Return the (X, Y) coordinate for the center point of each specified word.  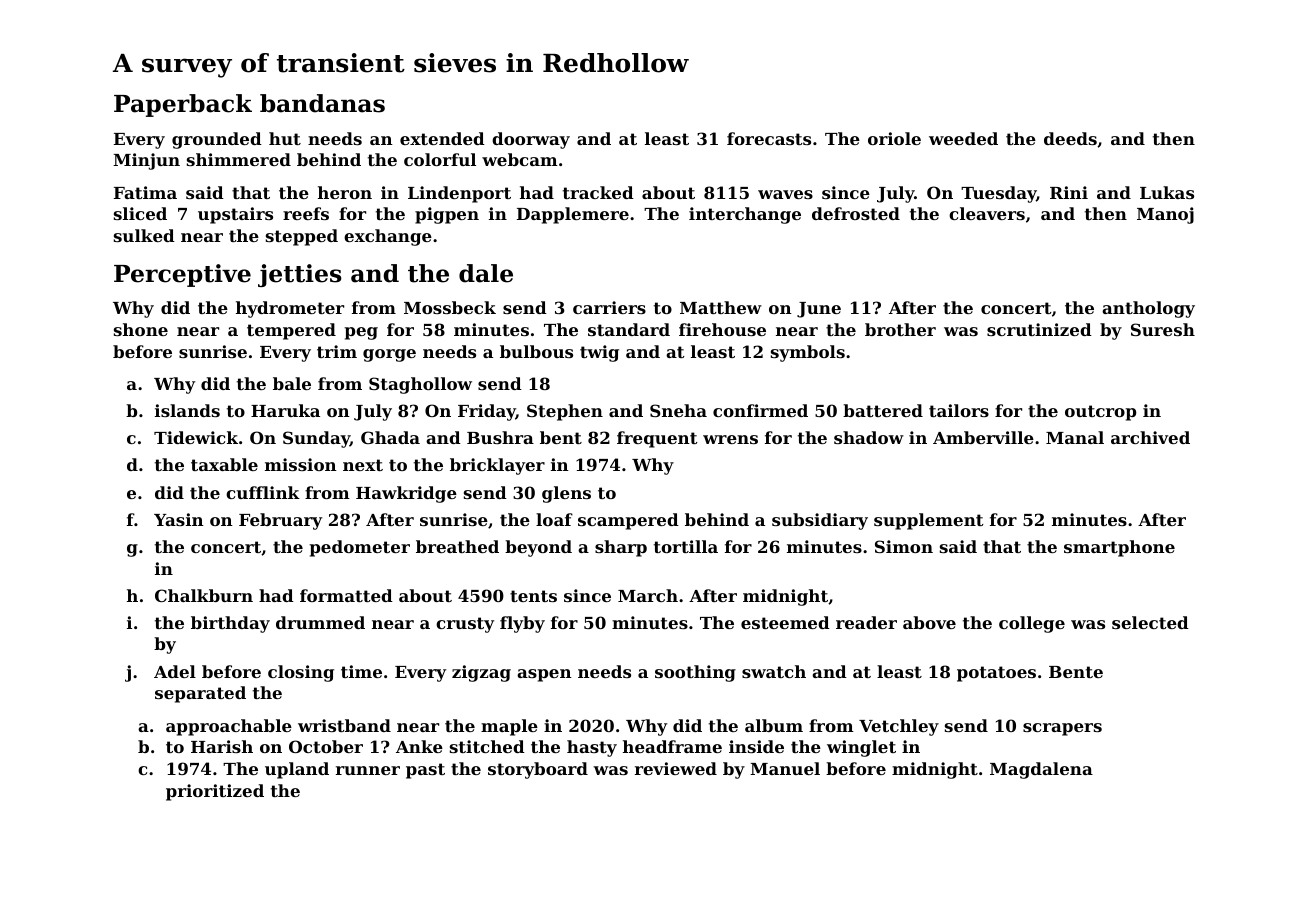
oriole (894, 138)
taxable (224, 464)
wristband (344, 725)
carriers (609, 307)
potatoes (996, 674)
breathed (457, 546)
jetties (300, 275)
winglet (861, 748)
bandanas (322, 103)
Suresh (1163, 329)
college (1032, 624)
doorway (531, 140)
